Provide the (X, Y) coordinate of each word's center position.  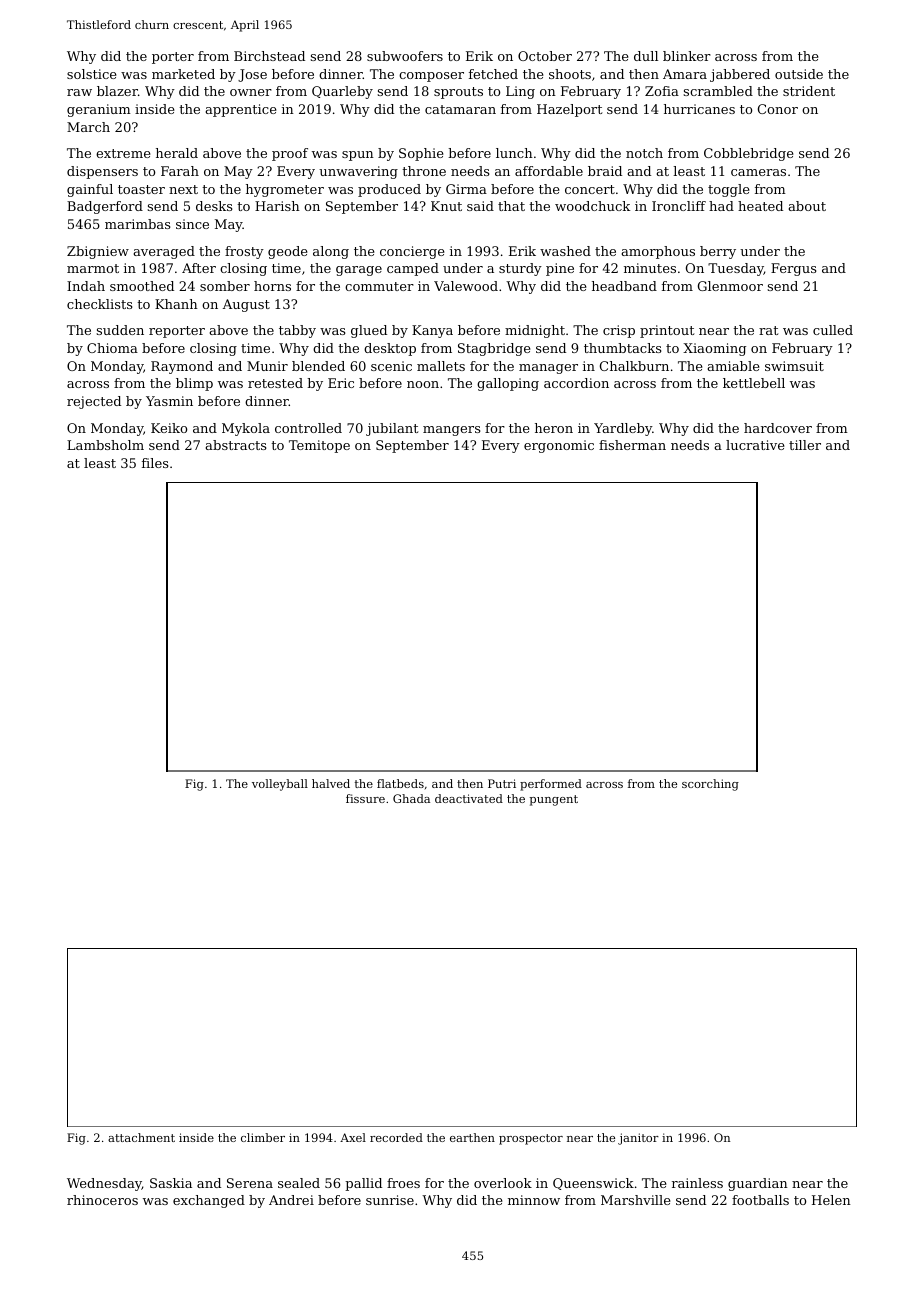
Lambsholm (105, 445)
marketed (183, 74)
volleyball (280, 785)
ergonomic (559, 446)
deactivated (469, 798)
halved (331, 783)
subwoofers (405, 56)
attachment (141, 1137)
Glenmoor (730, 286)
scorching (710, 785)
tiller (805, 445)
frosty (244, 252)
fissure (365, 798)
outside (799, 74)
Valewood (466, 286)
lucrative (755, 445)
